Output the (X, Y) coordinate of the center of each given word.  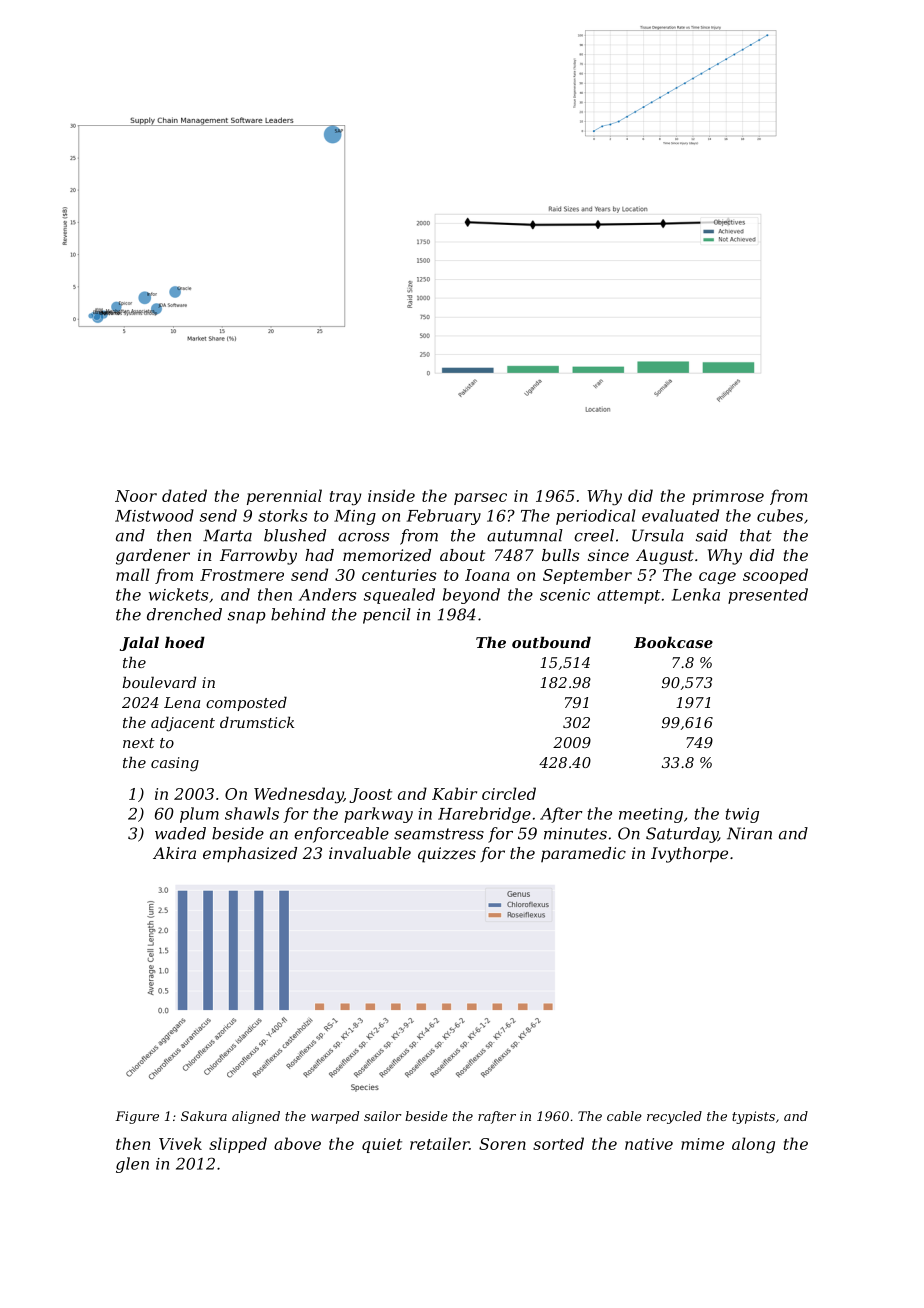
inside (391, 495)
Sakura (204, 1116)
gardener (153, 557)
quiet (382, 1145)
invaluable (370, 853)
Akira (174, 853)
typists (753, 1117)
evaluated (680, 515)
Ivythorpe (689, 855)
